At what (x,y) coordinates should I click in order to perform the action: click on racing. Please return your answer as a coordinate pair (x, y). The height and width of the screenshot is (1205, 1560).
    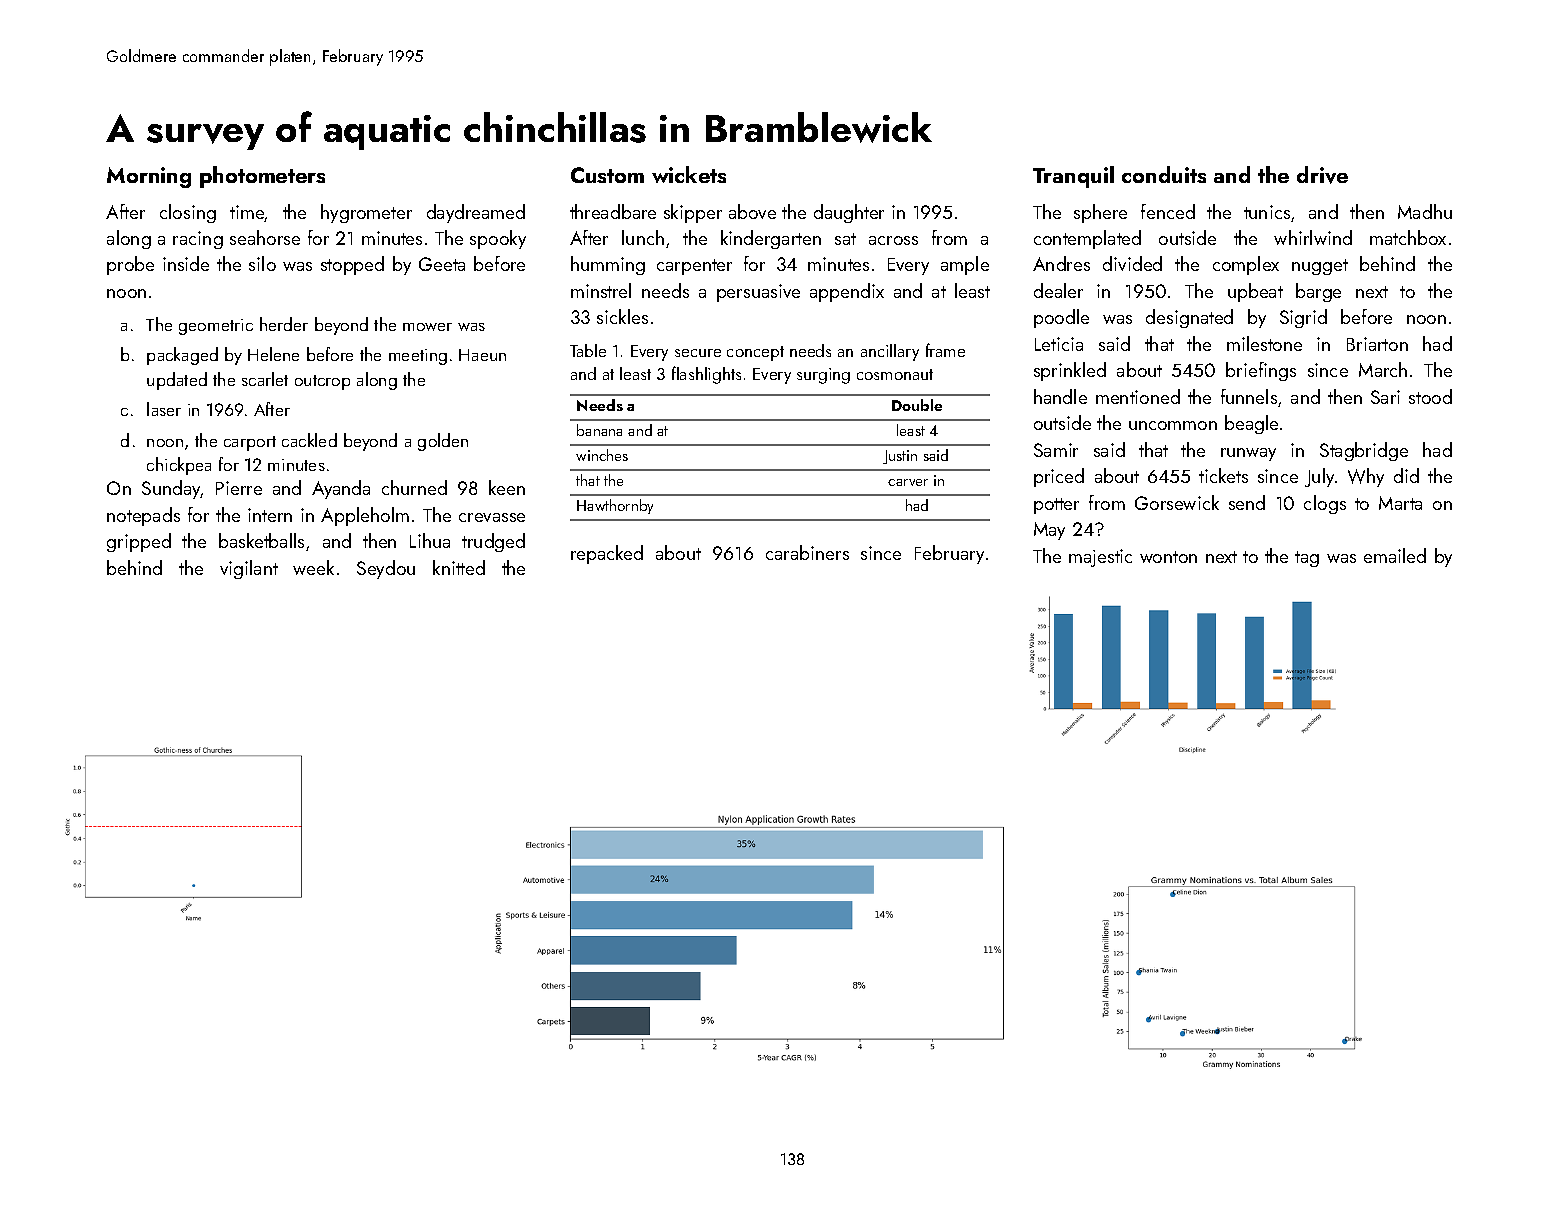
    Looking at the image, I should click on (198, 240).
